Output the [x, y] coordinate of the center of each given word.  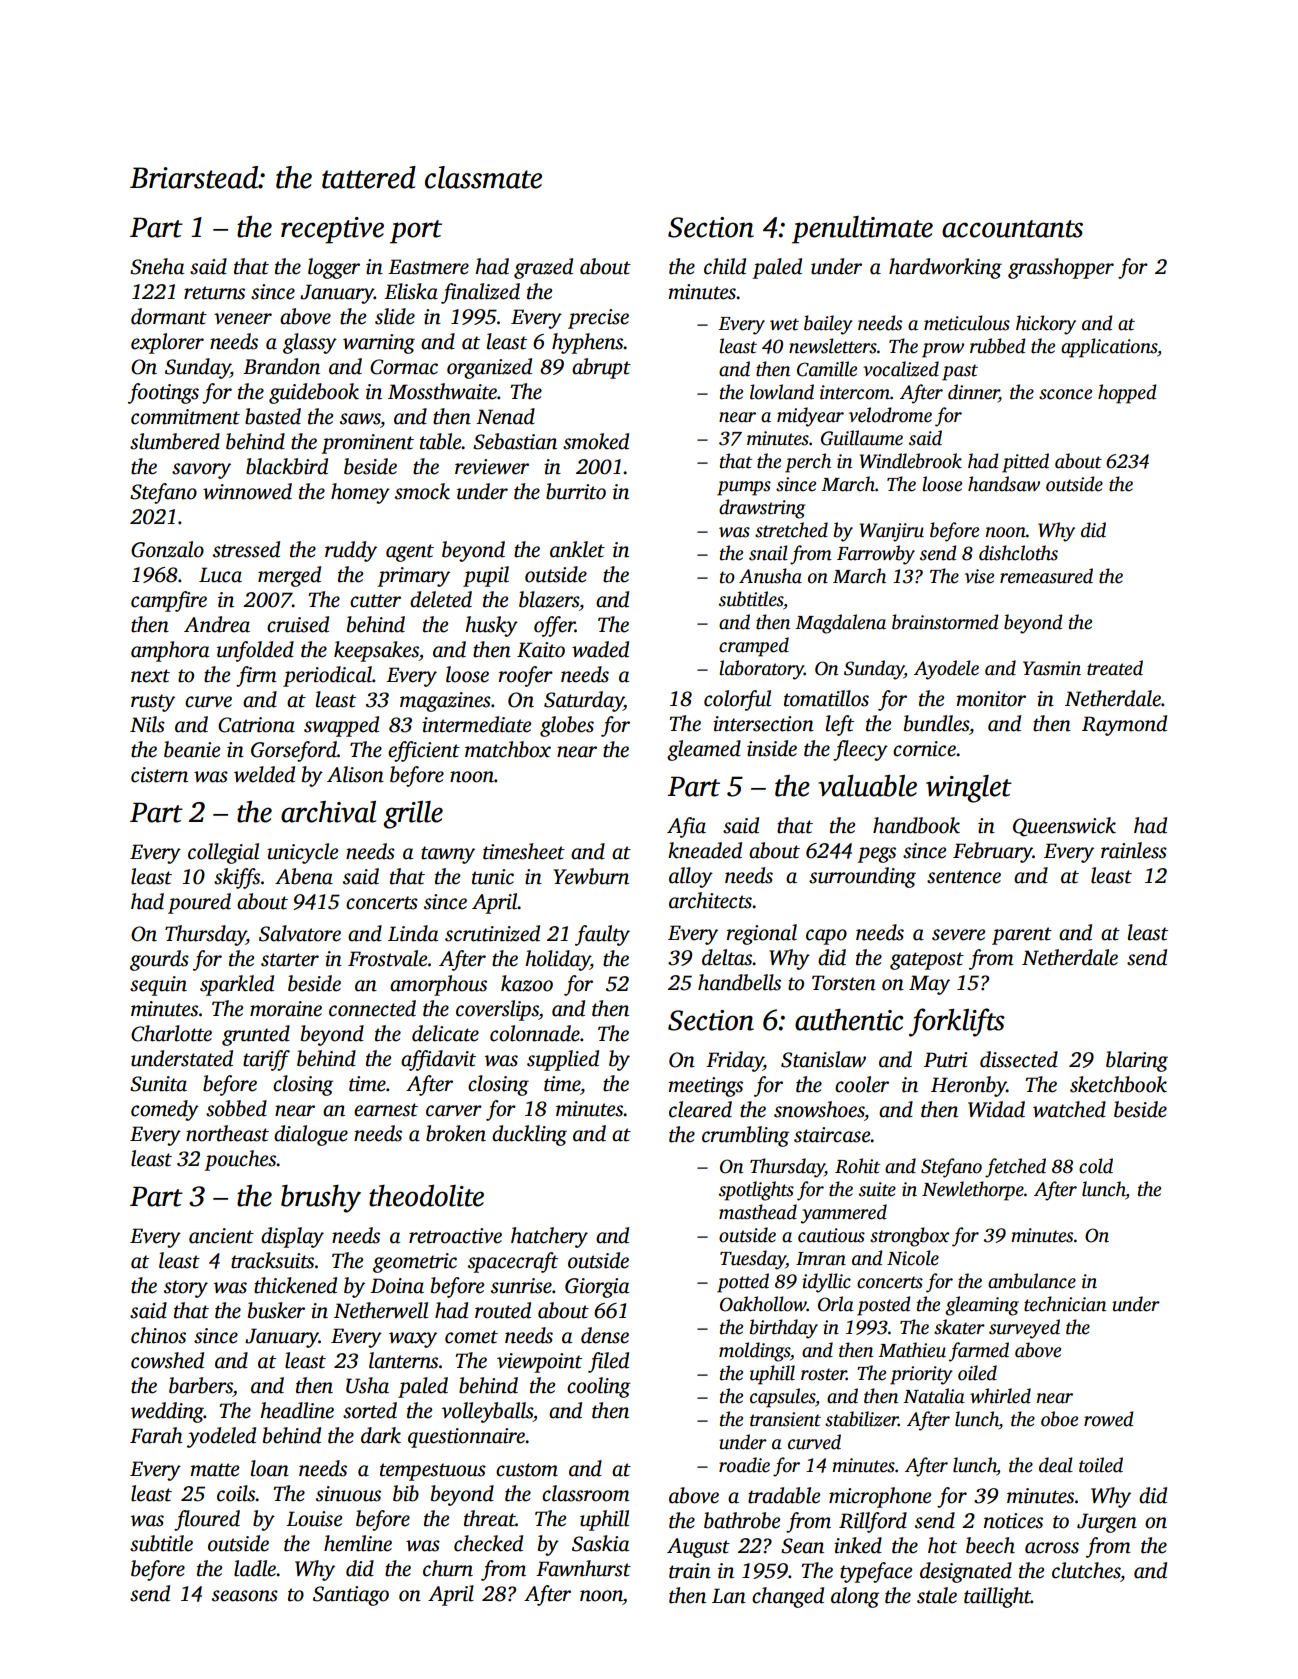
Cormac [404, 367]
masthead [758, 1212]
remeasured [1046, 576]
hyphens [588, 343]
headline [297, 1410]
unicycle [302, 853]
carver [454, 1111]
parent [1022, 936]
